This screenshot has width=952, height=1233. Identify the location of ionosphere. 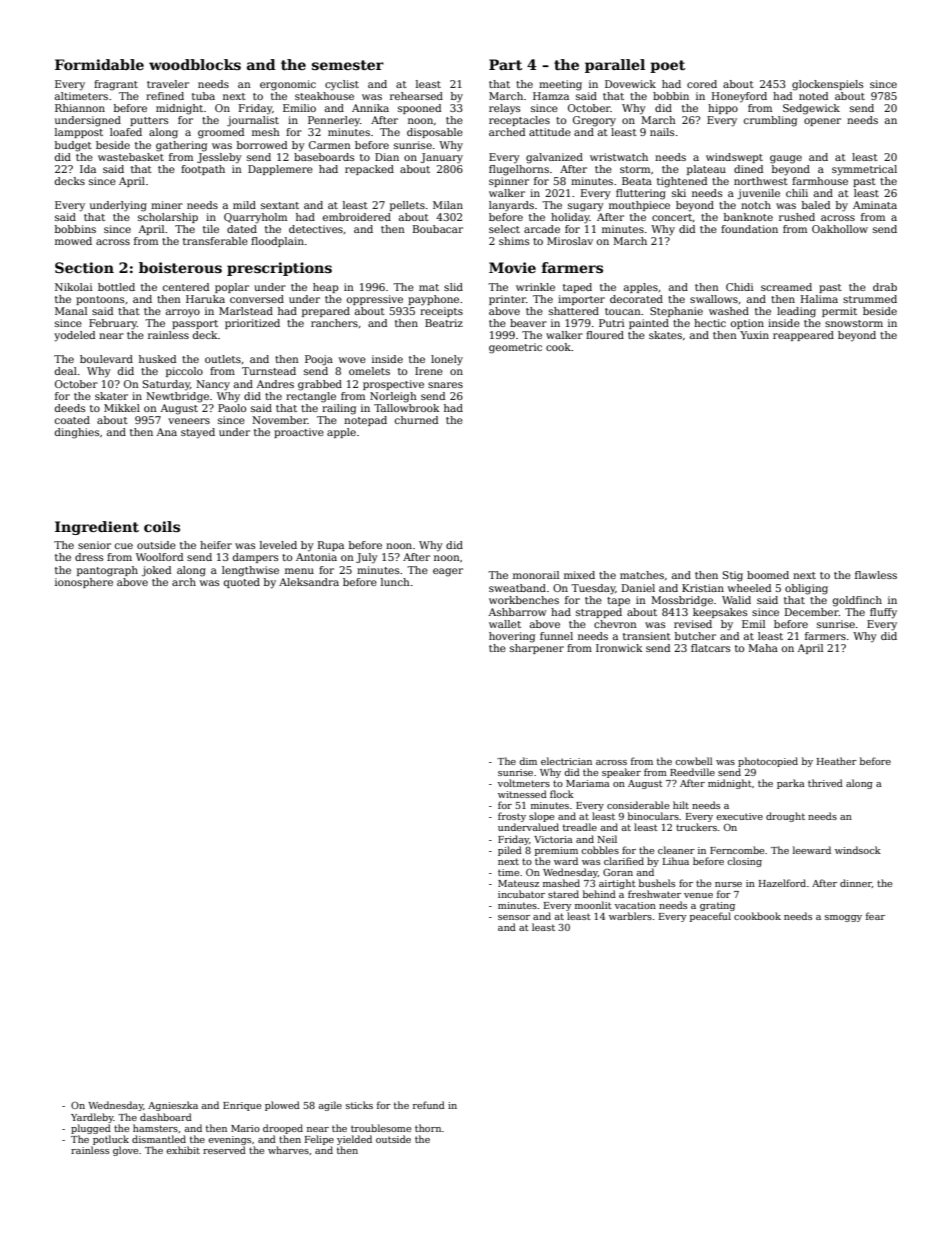
(84, 583).
